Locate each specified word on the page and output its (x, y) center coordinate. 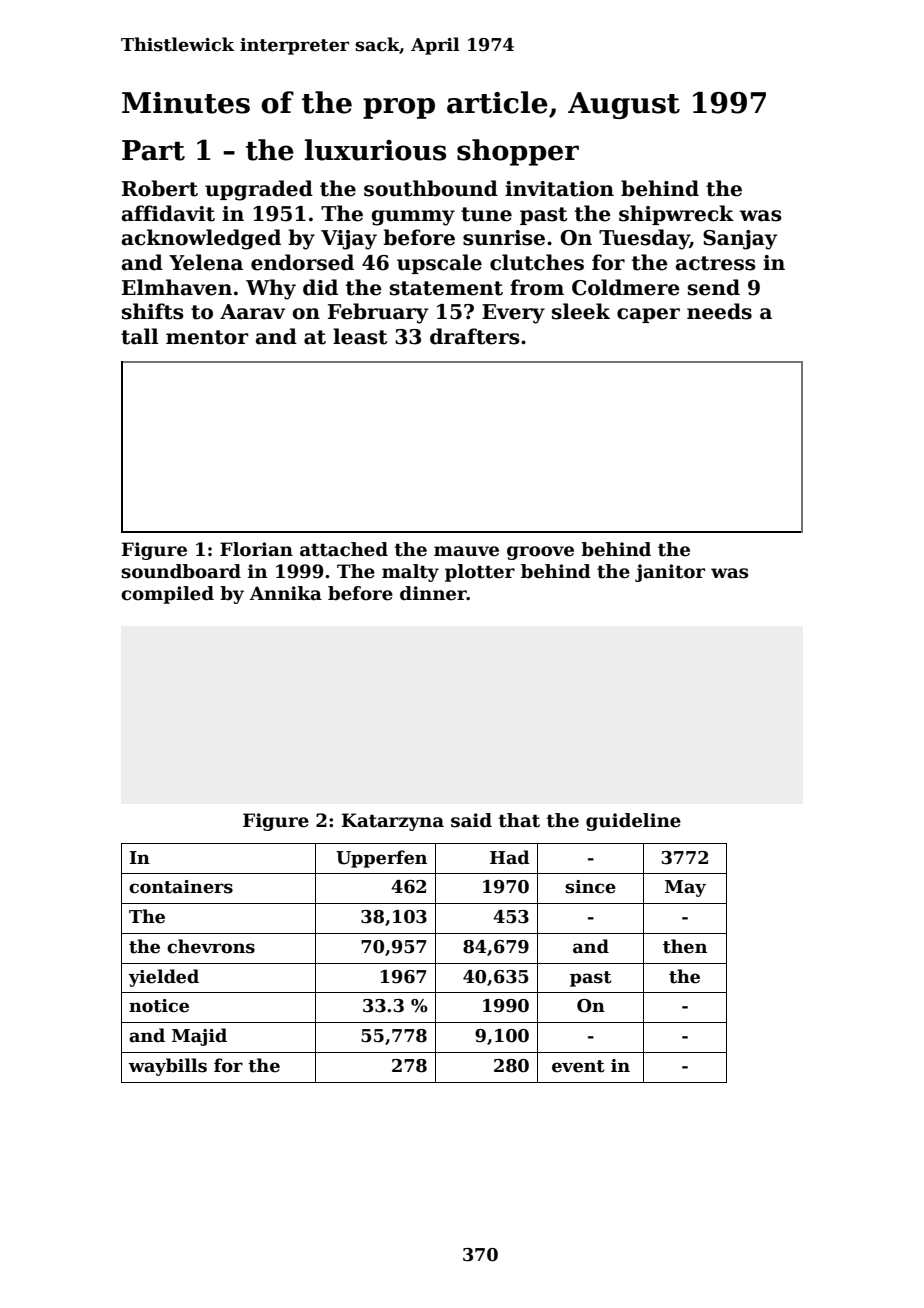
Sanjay (740, 240)
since (590, 887)
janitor (670, 573)
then (685, 946)
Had (510, 857)
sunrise (504, 238)
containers (181, 887)
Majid (199, 1037)
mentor (207, 337)
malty (410, 573)
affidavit (168, 213)
